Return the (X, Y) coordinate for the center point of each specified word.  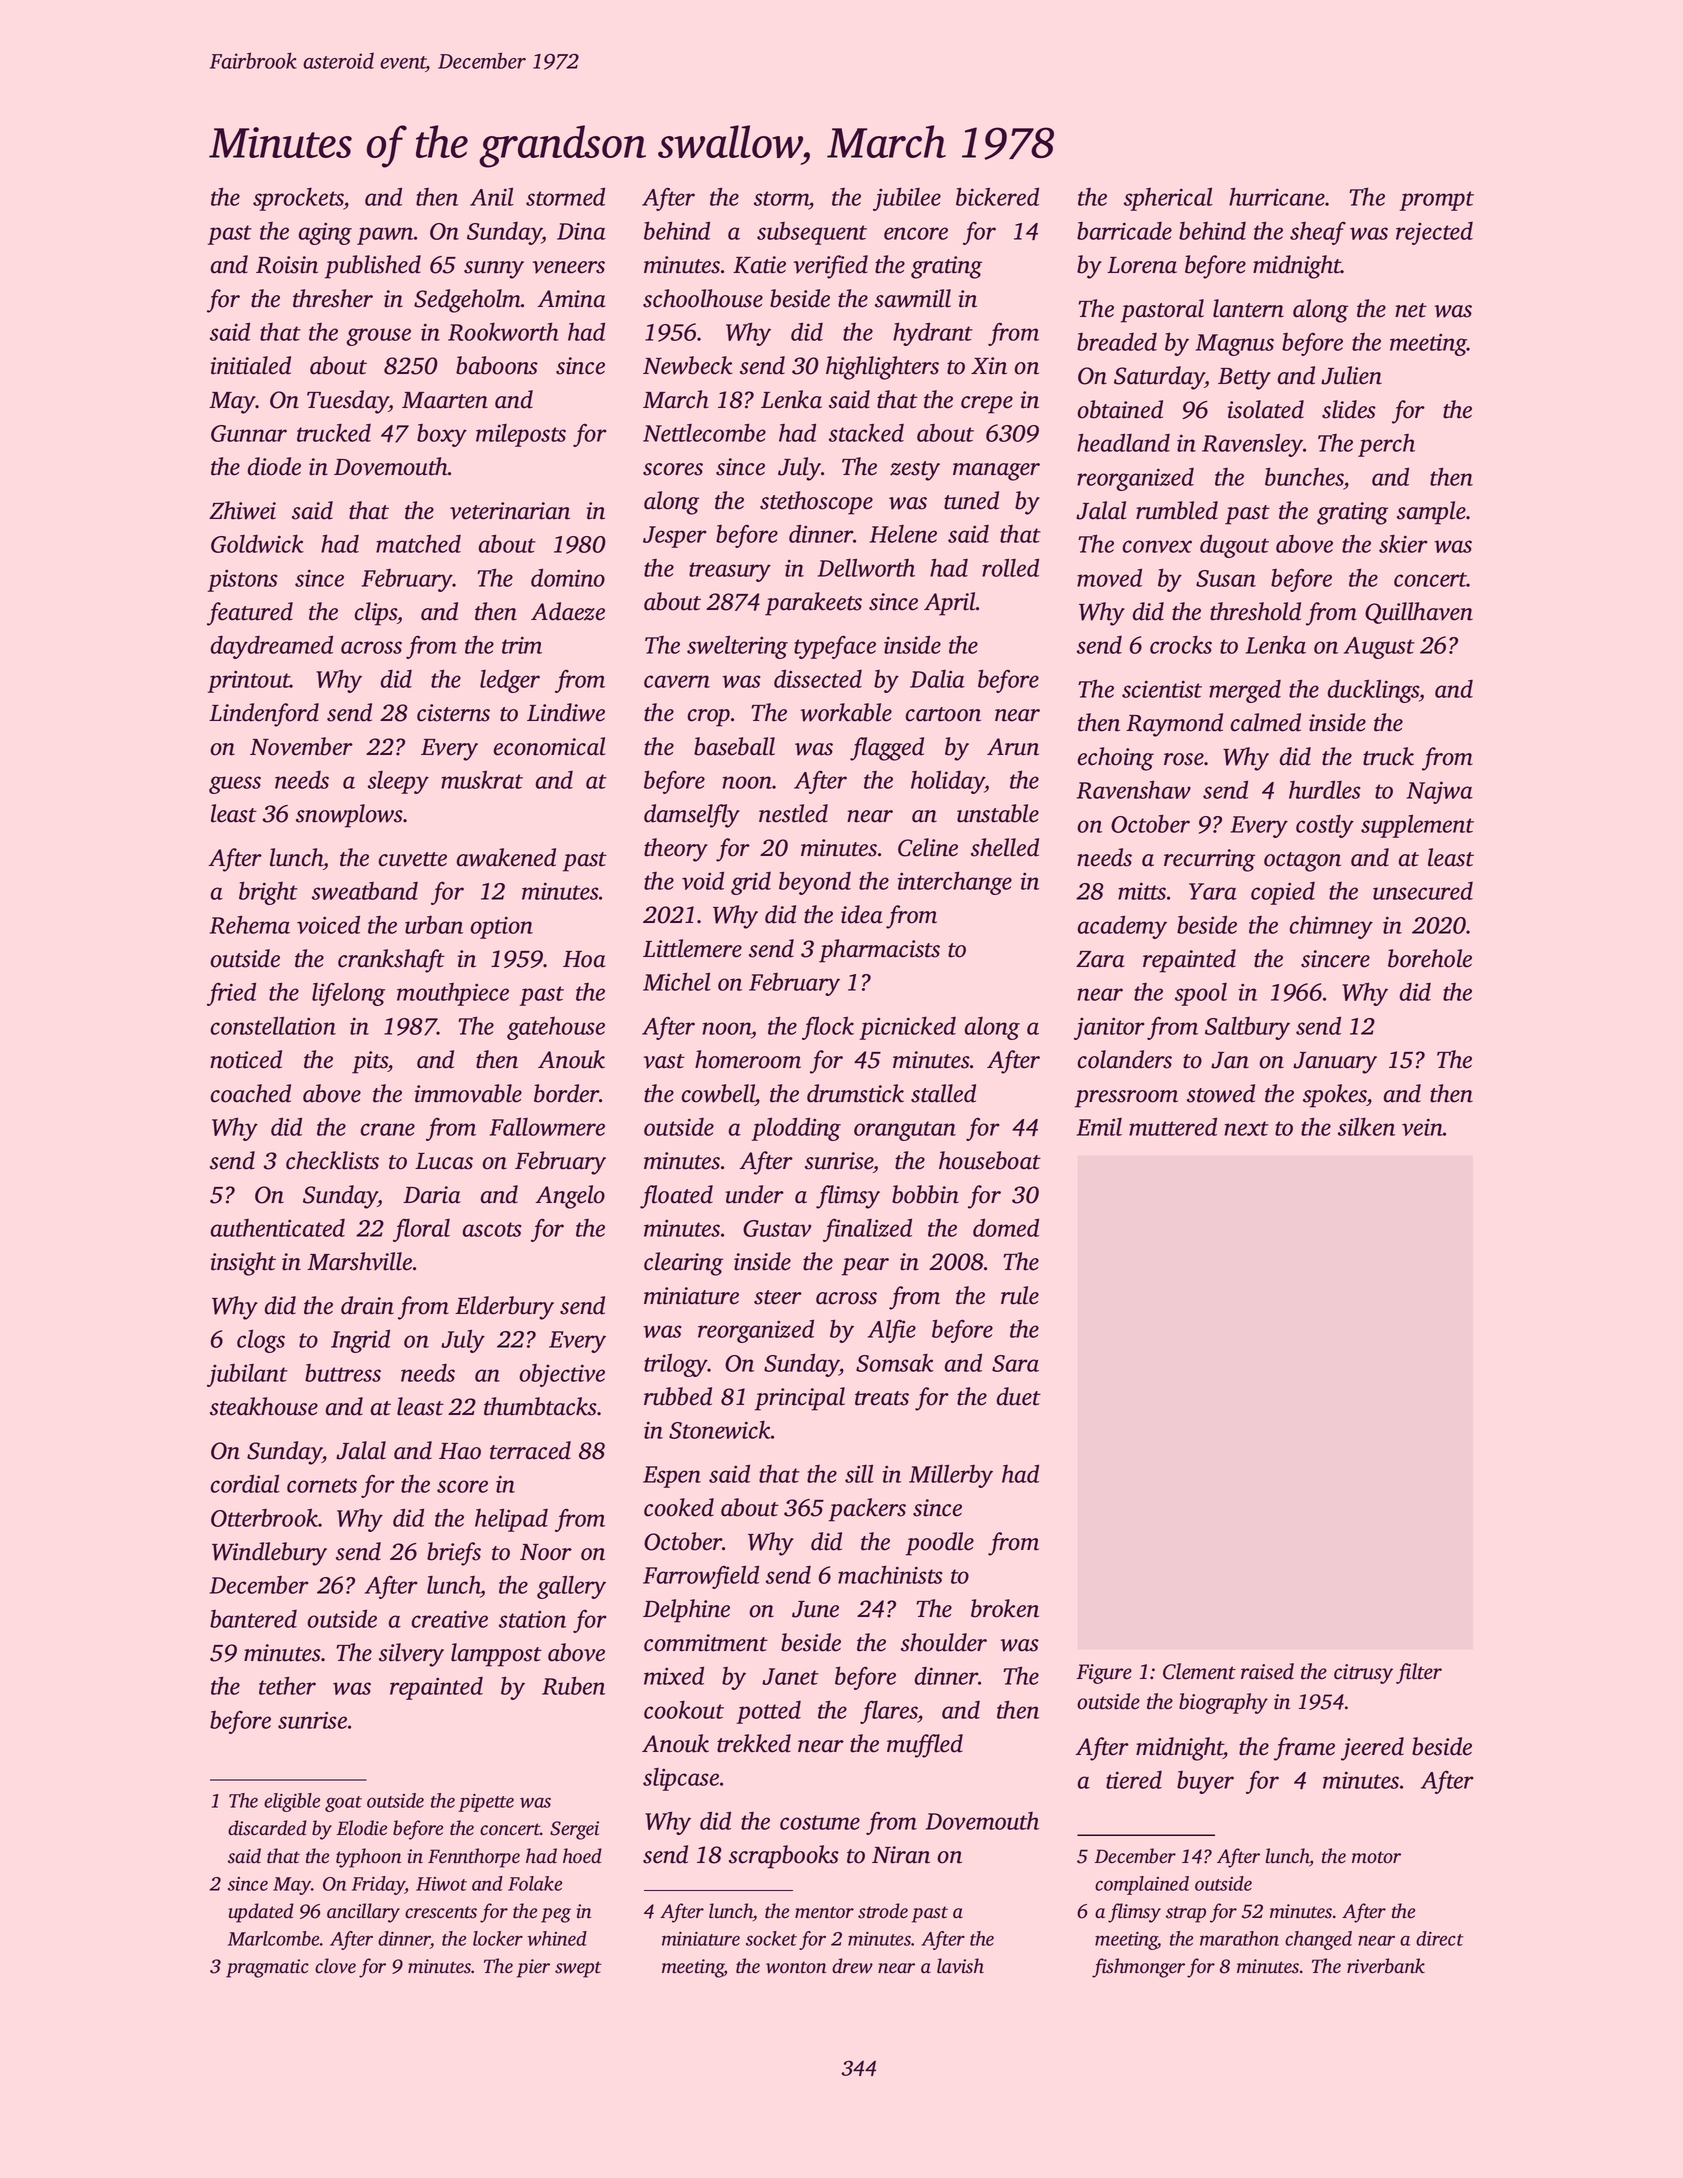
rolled (1010, 567)
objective (562, 1375)
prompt (1437, 201)
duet (1019, 1396)
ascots (492, 1229)
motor (1376, 1857)
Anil (492, 196)
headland (1123, 442)
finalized (867, 1230)
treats (882, 1398)
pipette (486, 1803)
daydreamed (272, 647)
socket (771, 1938)
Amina (571, 299)
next (1246, 1128)
